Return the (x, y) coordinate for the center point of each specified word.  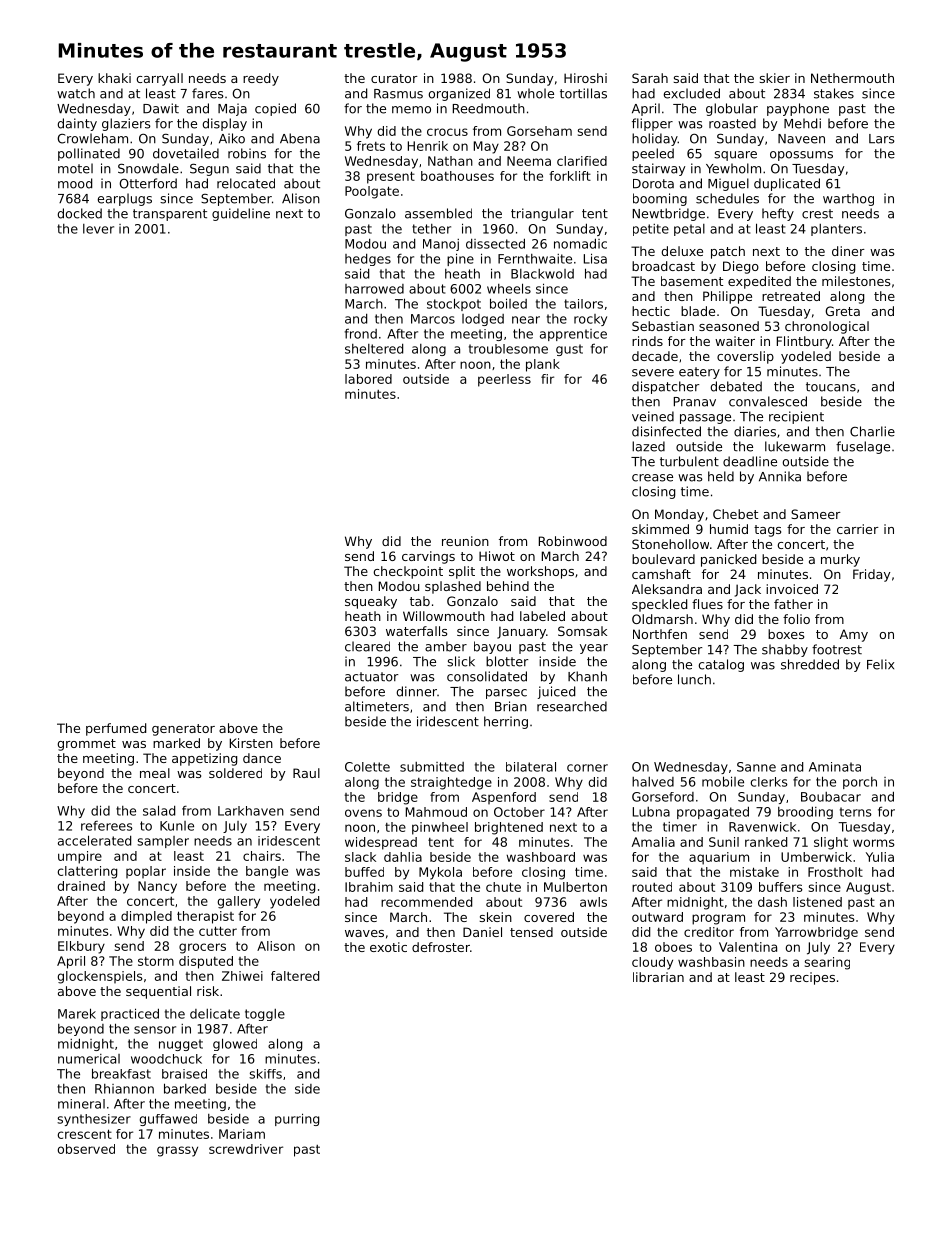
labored (368, 379)
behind (508, 586)
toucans (831, 387)
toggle (265, 1015)
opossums (801, 156)
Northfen (660, 634)
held (721, 476)
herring (506, 722)
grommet (86, 745)
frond (361, 333)
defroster (441, 947)
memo (411, 110)
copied (275, 109)
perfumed (116, 729)
